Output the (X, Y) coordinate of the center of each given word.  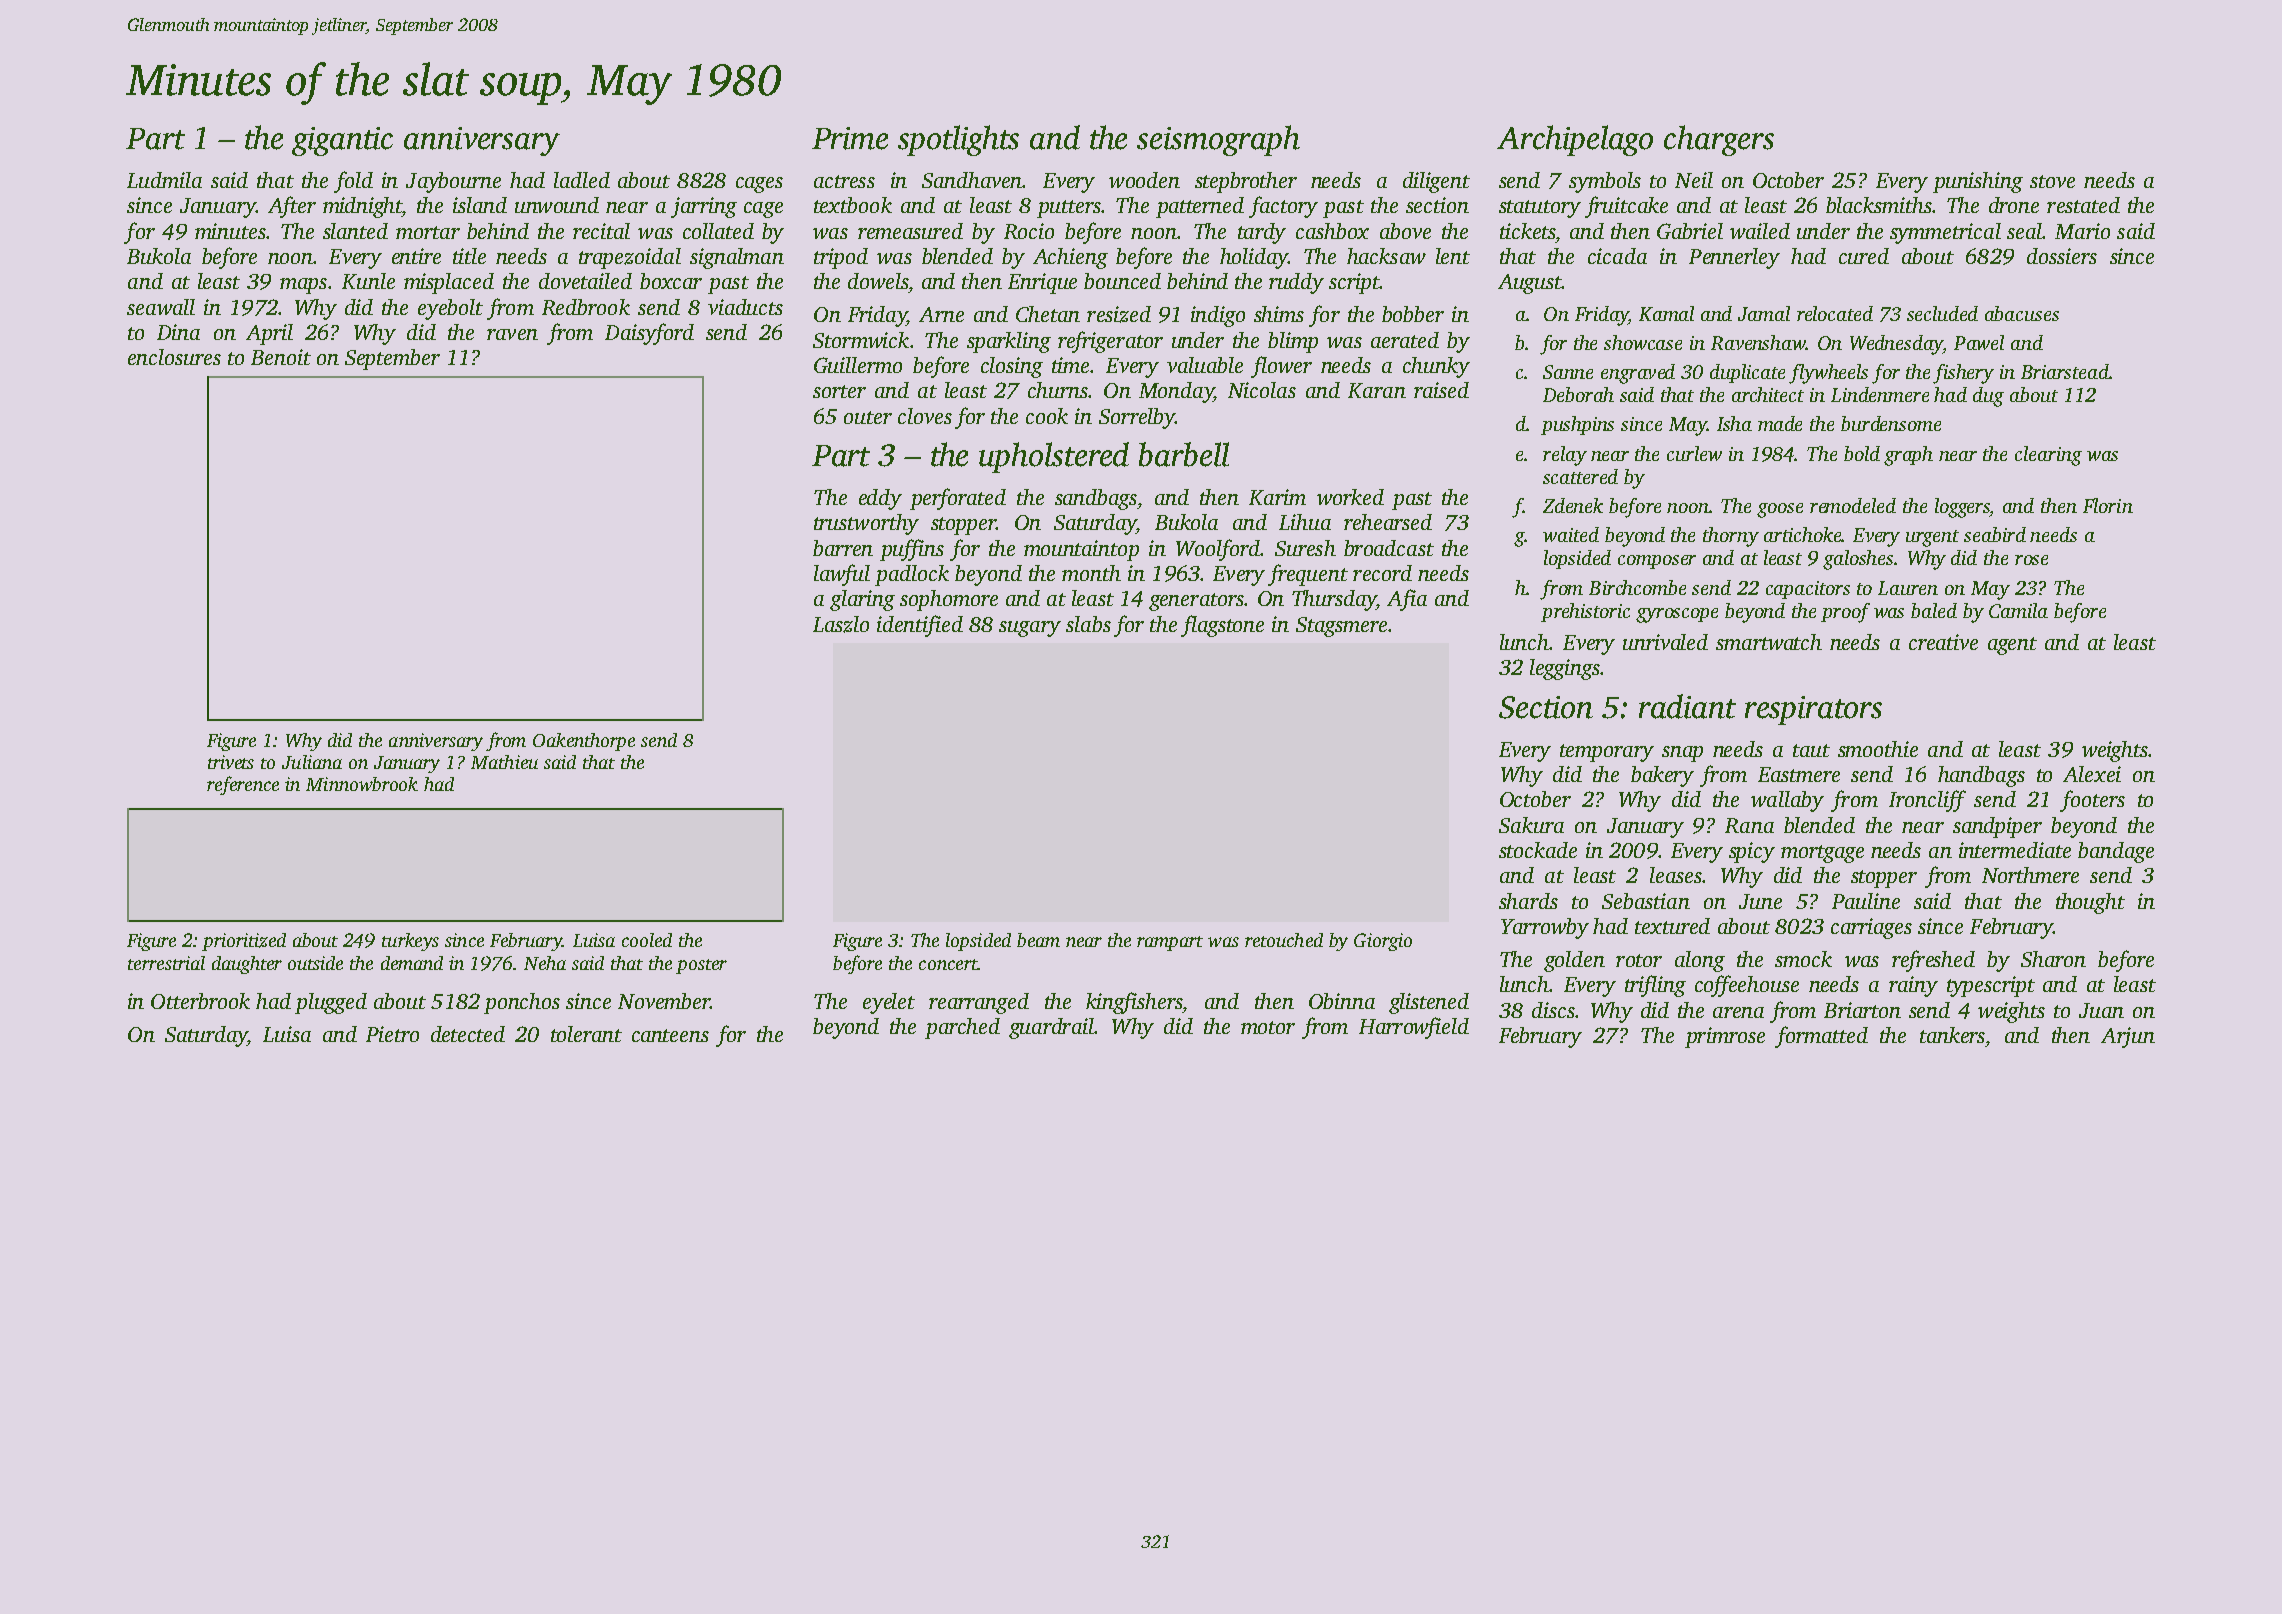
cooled (647, 940)
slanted (355, 231)
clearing (2048, 456)
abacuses (2022, 313)
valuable (1205, 365)
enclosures (174, 357)
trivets (231, 762)
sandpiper (1997, 827)
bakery (1662, 776)
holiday (1254, 258)
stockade (1538, 850)
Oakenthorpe (584, 742)
